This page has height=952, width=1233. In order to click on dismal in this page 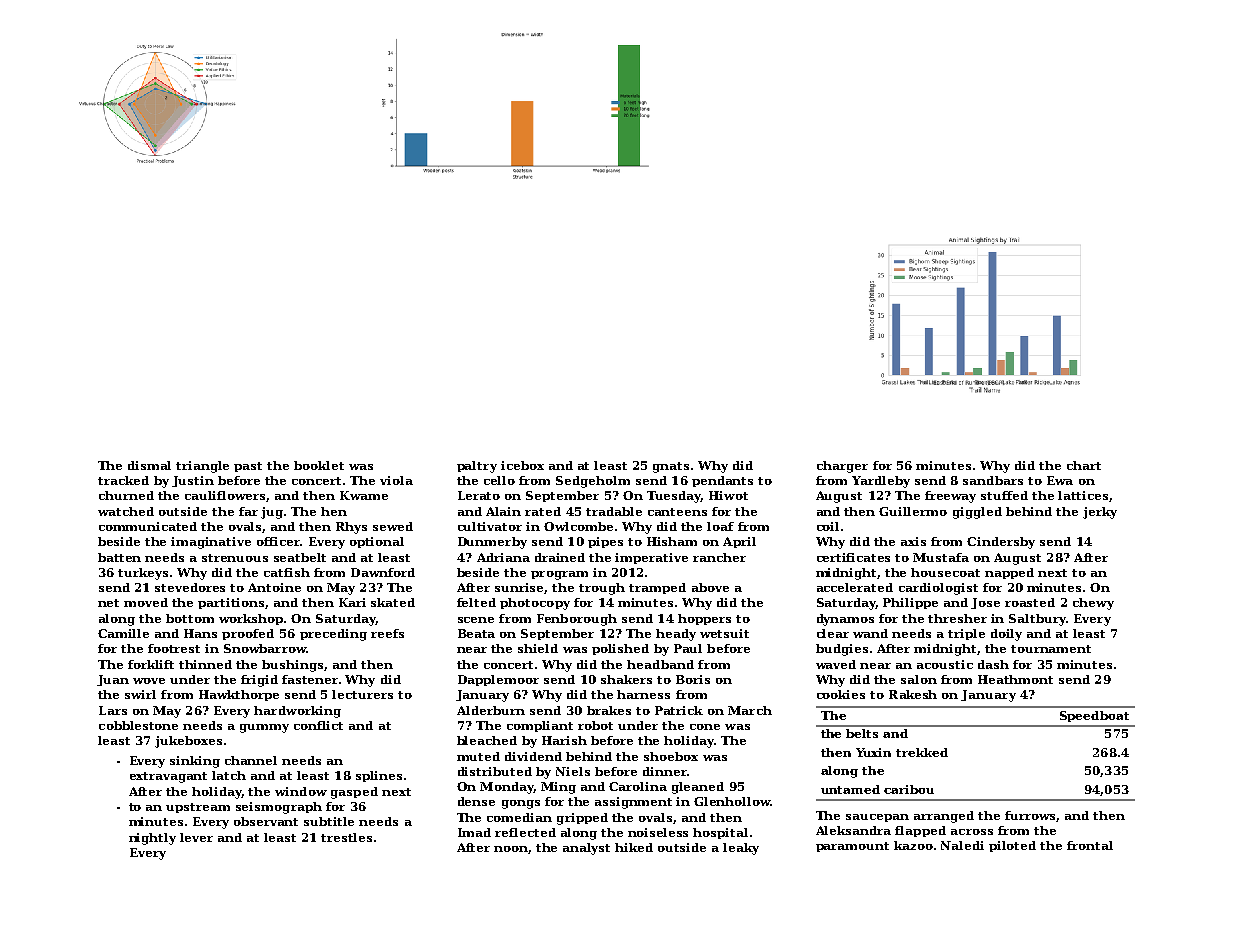, I will do `click(149, 465)`.
